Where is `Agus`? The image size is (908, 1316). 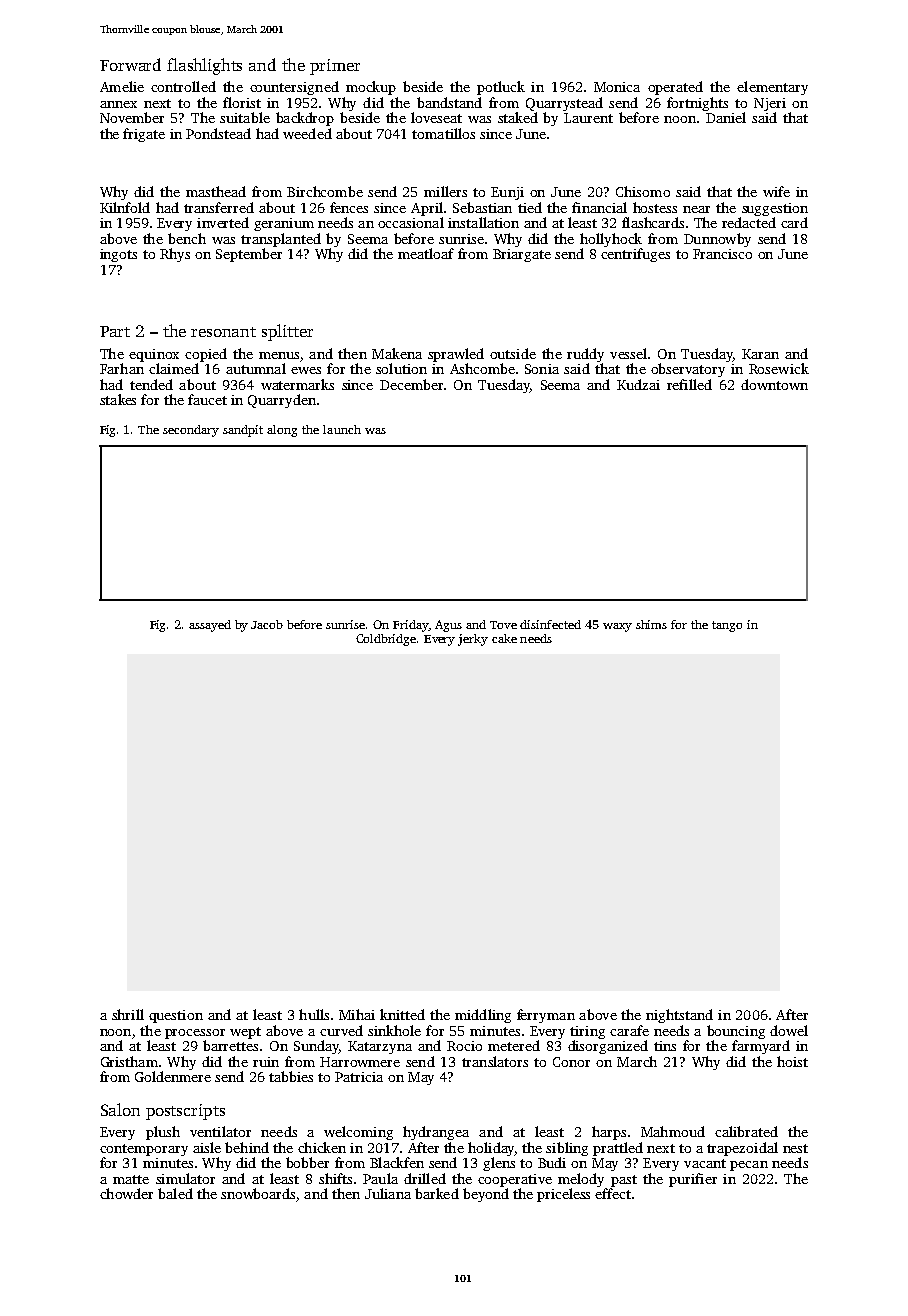 Agus is located at coordinates (448, 626).
